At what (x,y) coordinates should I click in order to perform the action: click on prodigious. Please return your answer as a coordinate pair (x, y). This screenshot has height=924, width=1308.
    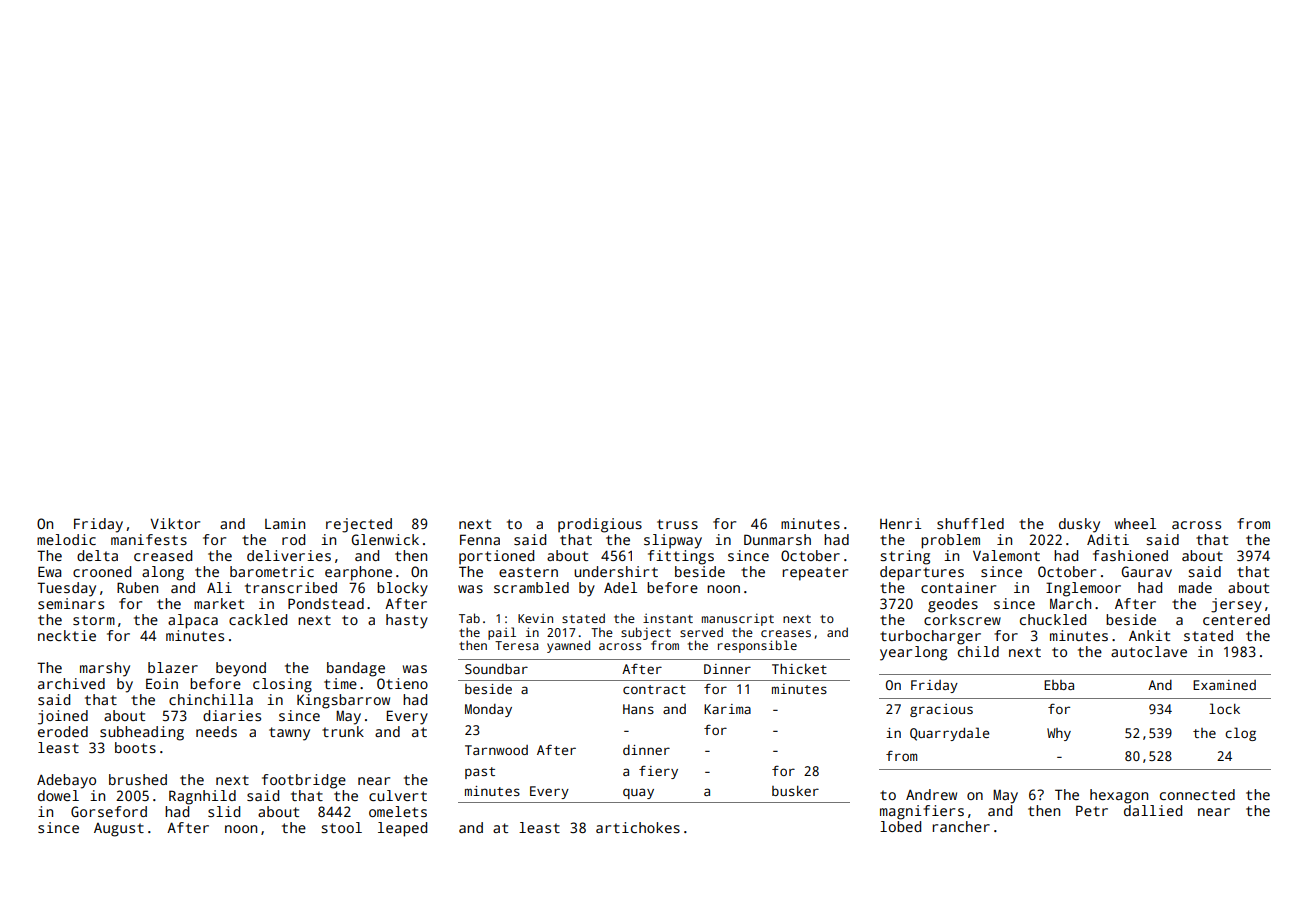
    Looking at the image, I should click on (600, 525).
